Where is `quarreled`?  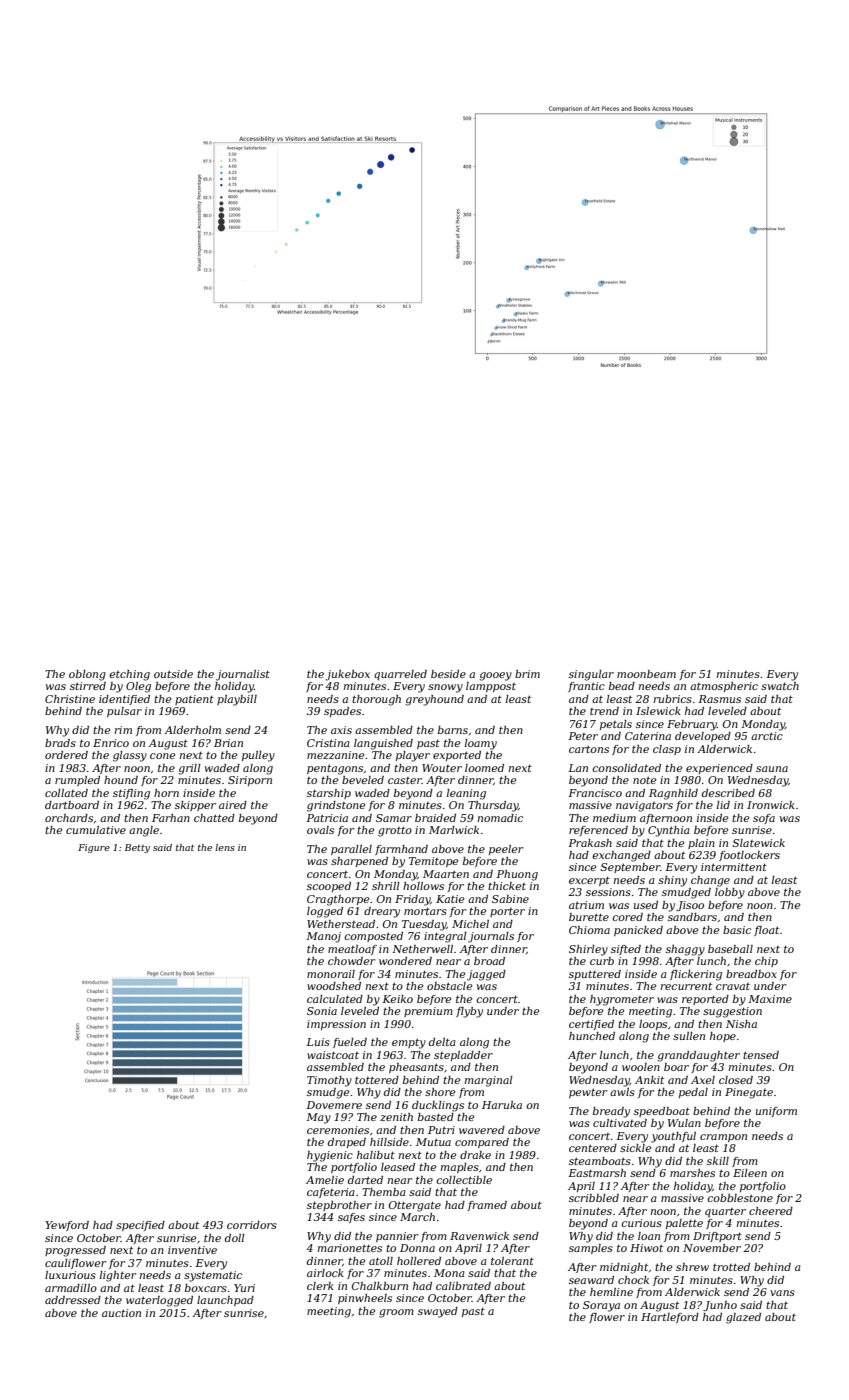
quarreled is located at coordinates (400, 675).
